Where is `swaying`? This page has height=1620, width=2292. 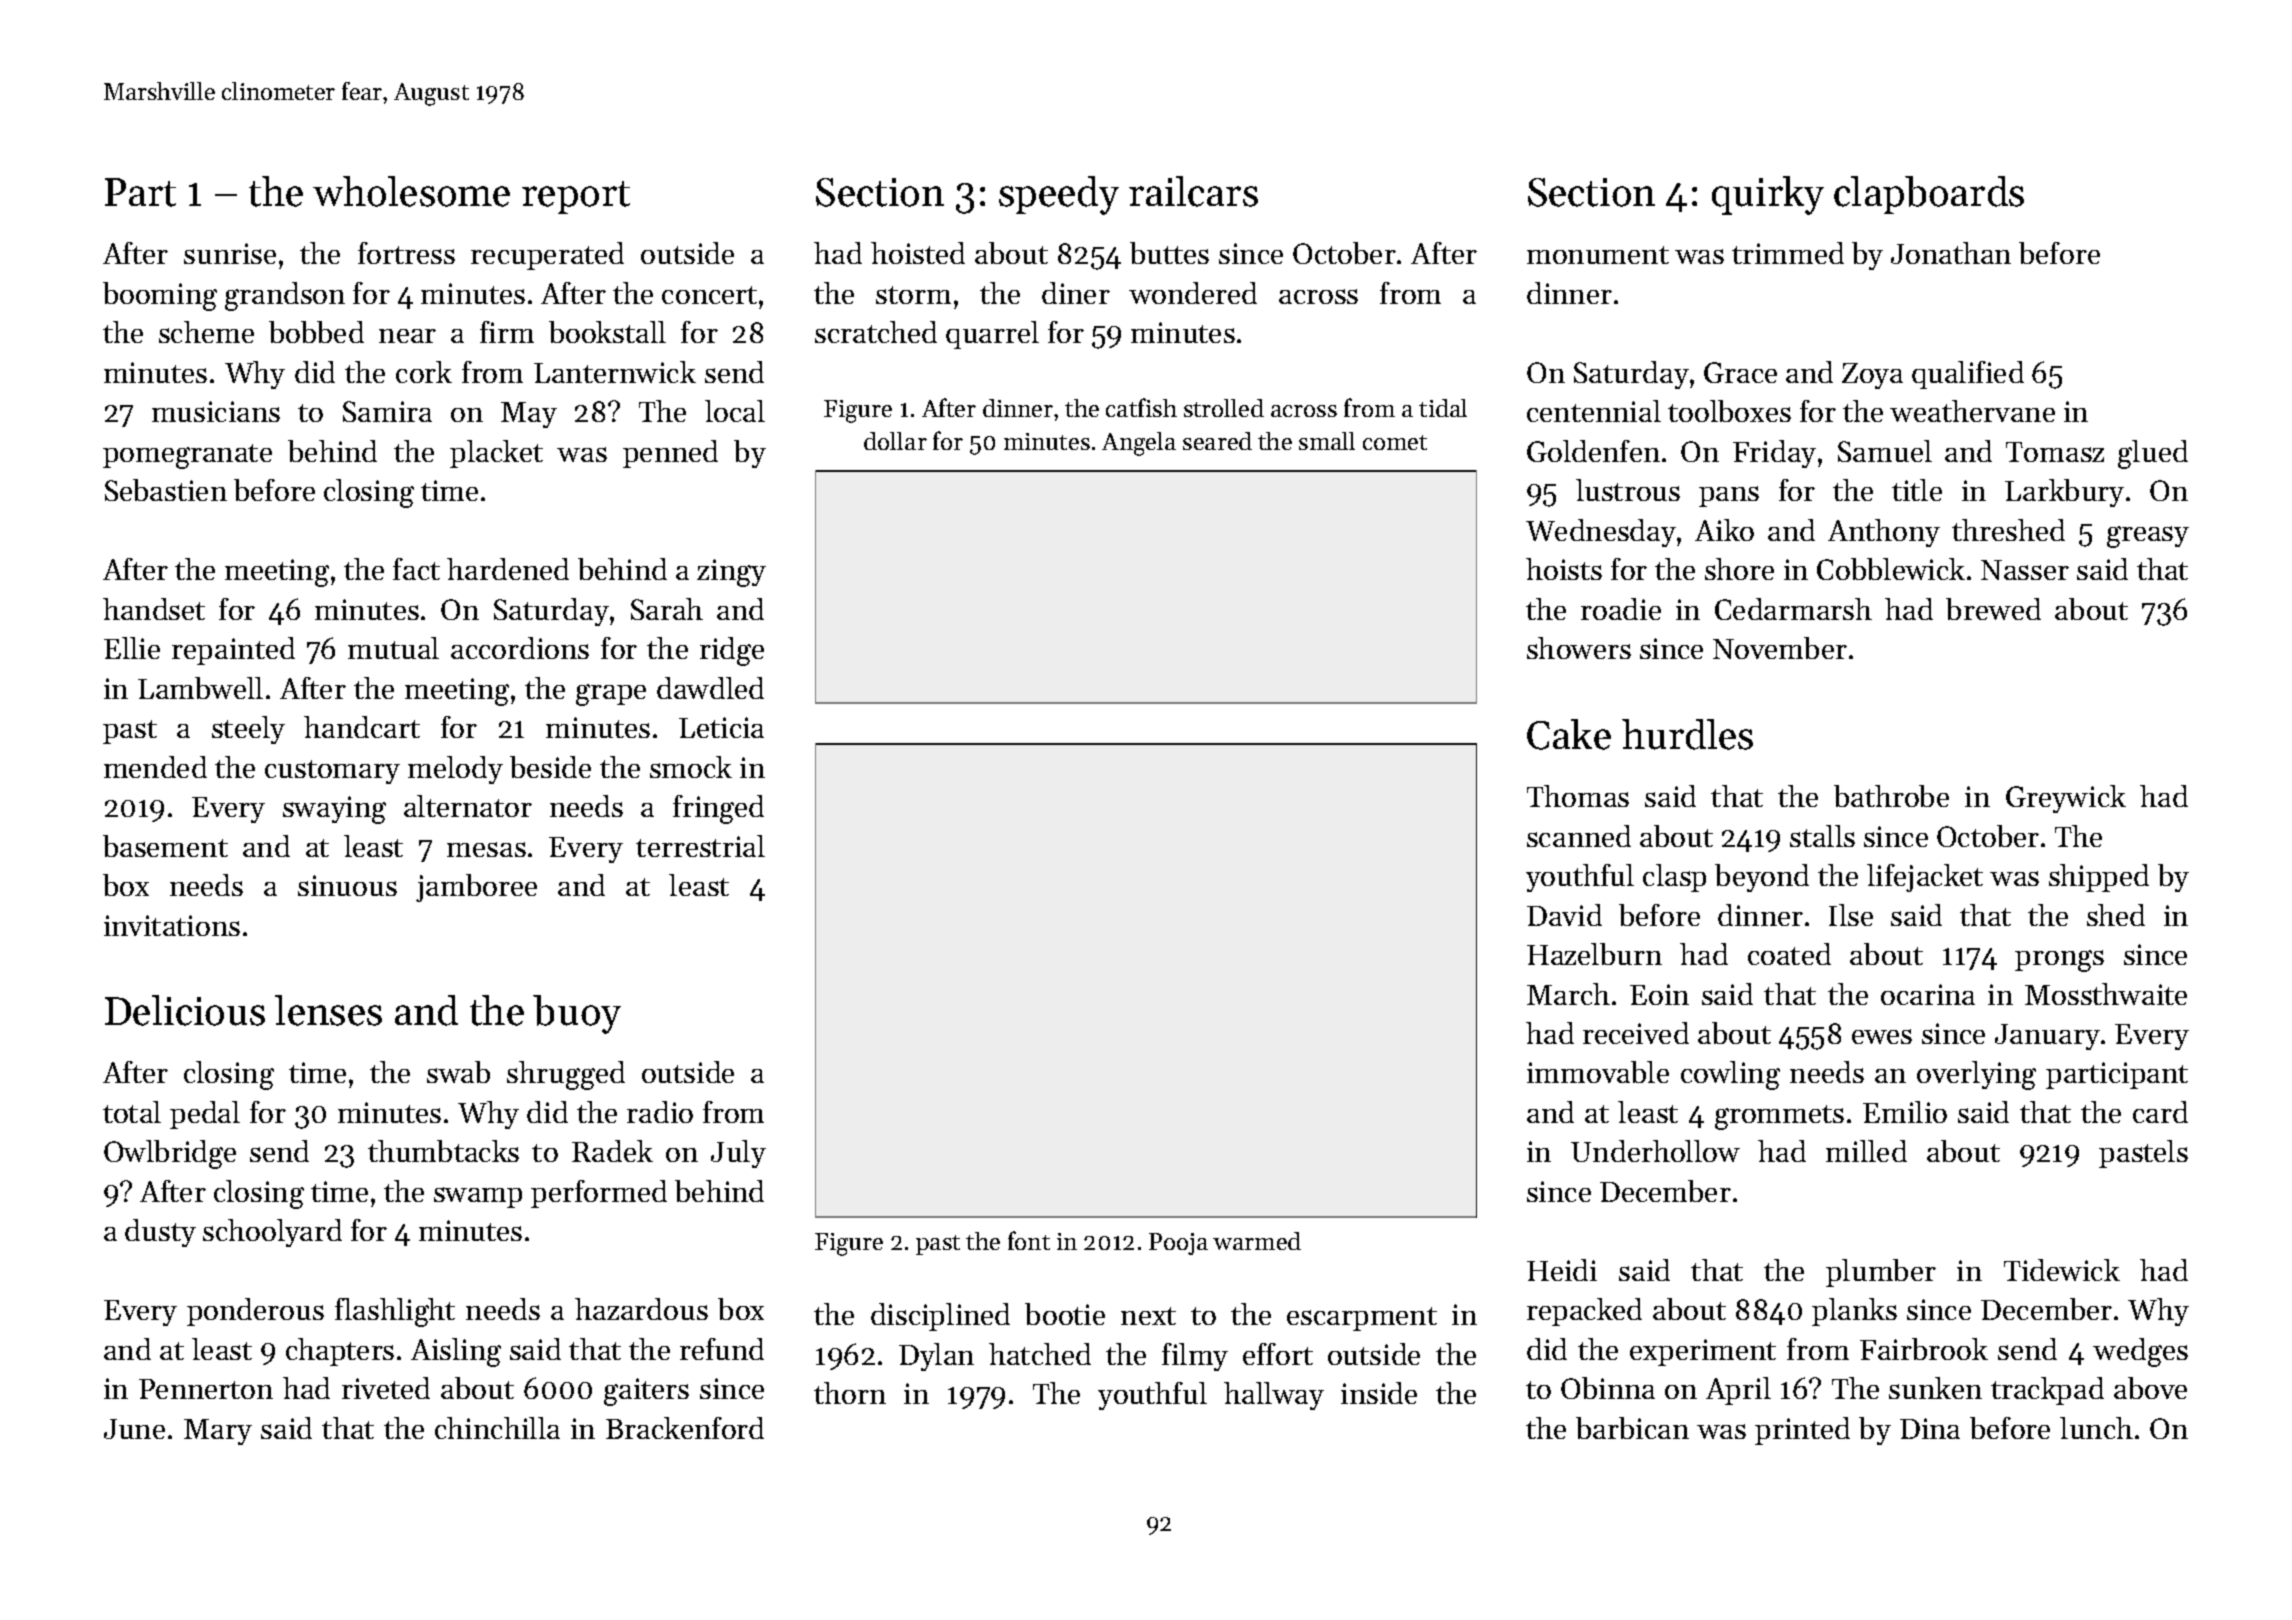 swaying is located at coordinates (334, 810).
